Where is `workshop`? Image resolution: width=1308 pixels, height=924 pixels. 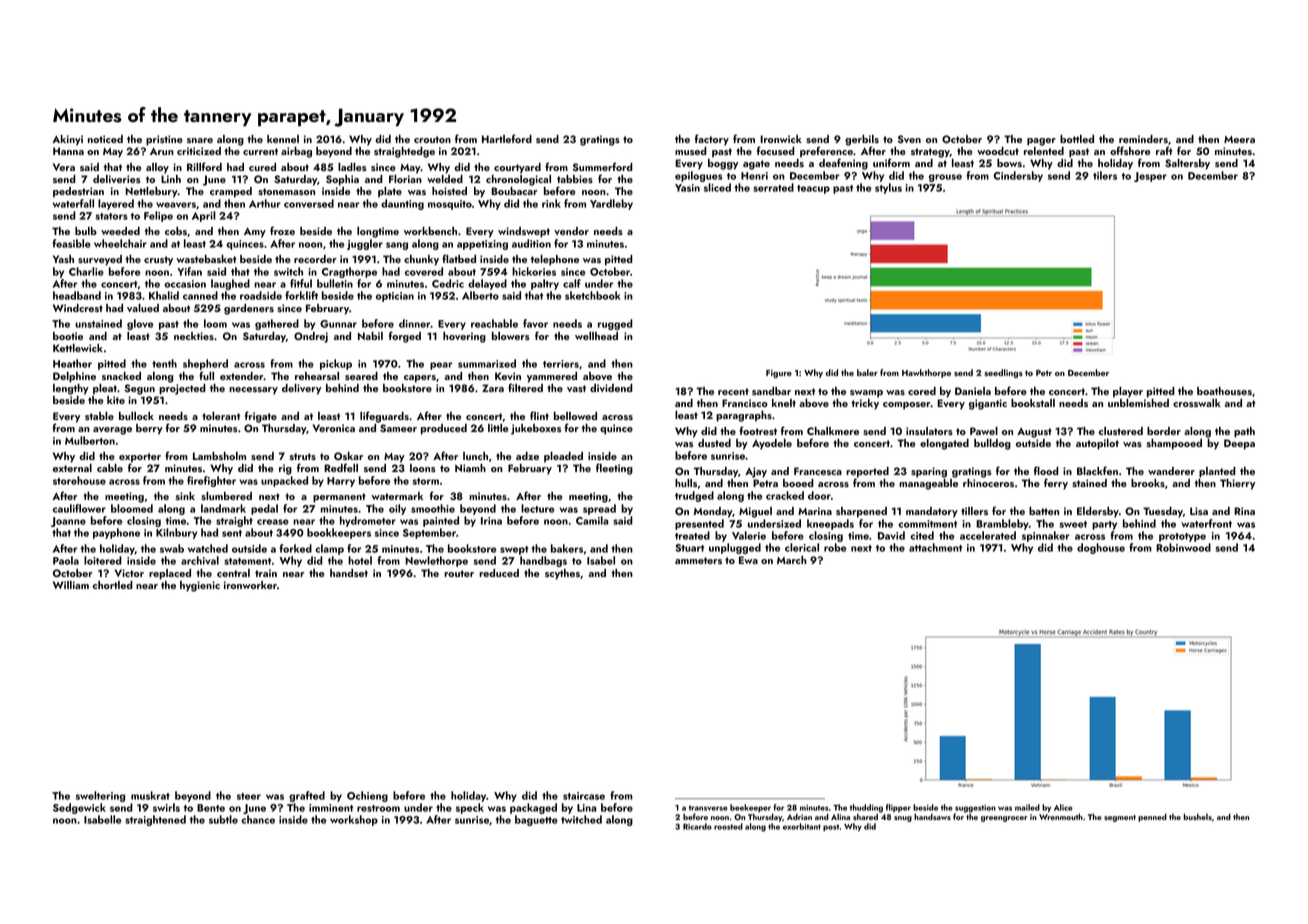
workshop is located at coordinates (354, 820).
